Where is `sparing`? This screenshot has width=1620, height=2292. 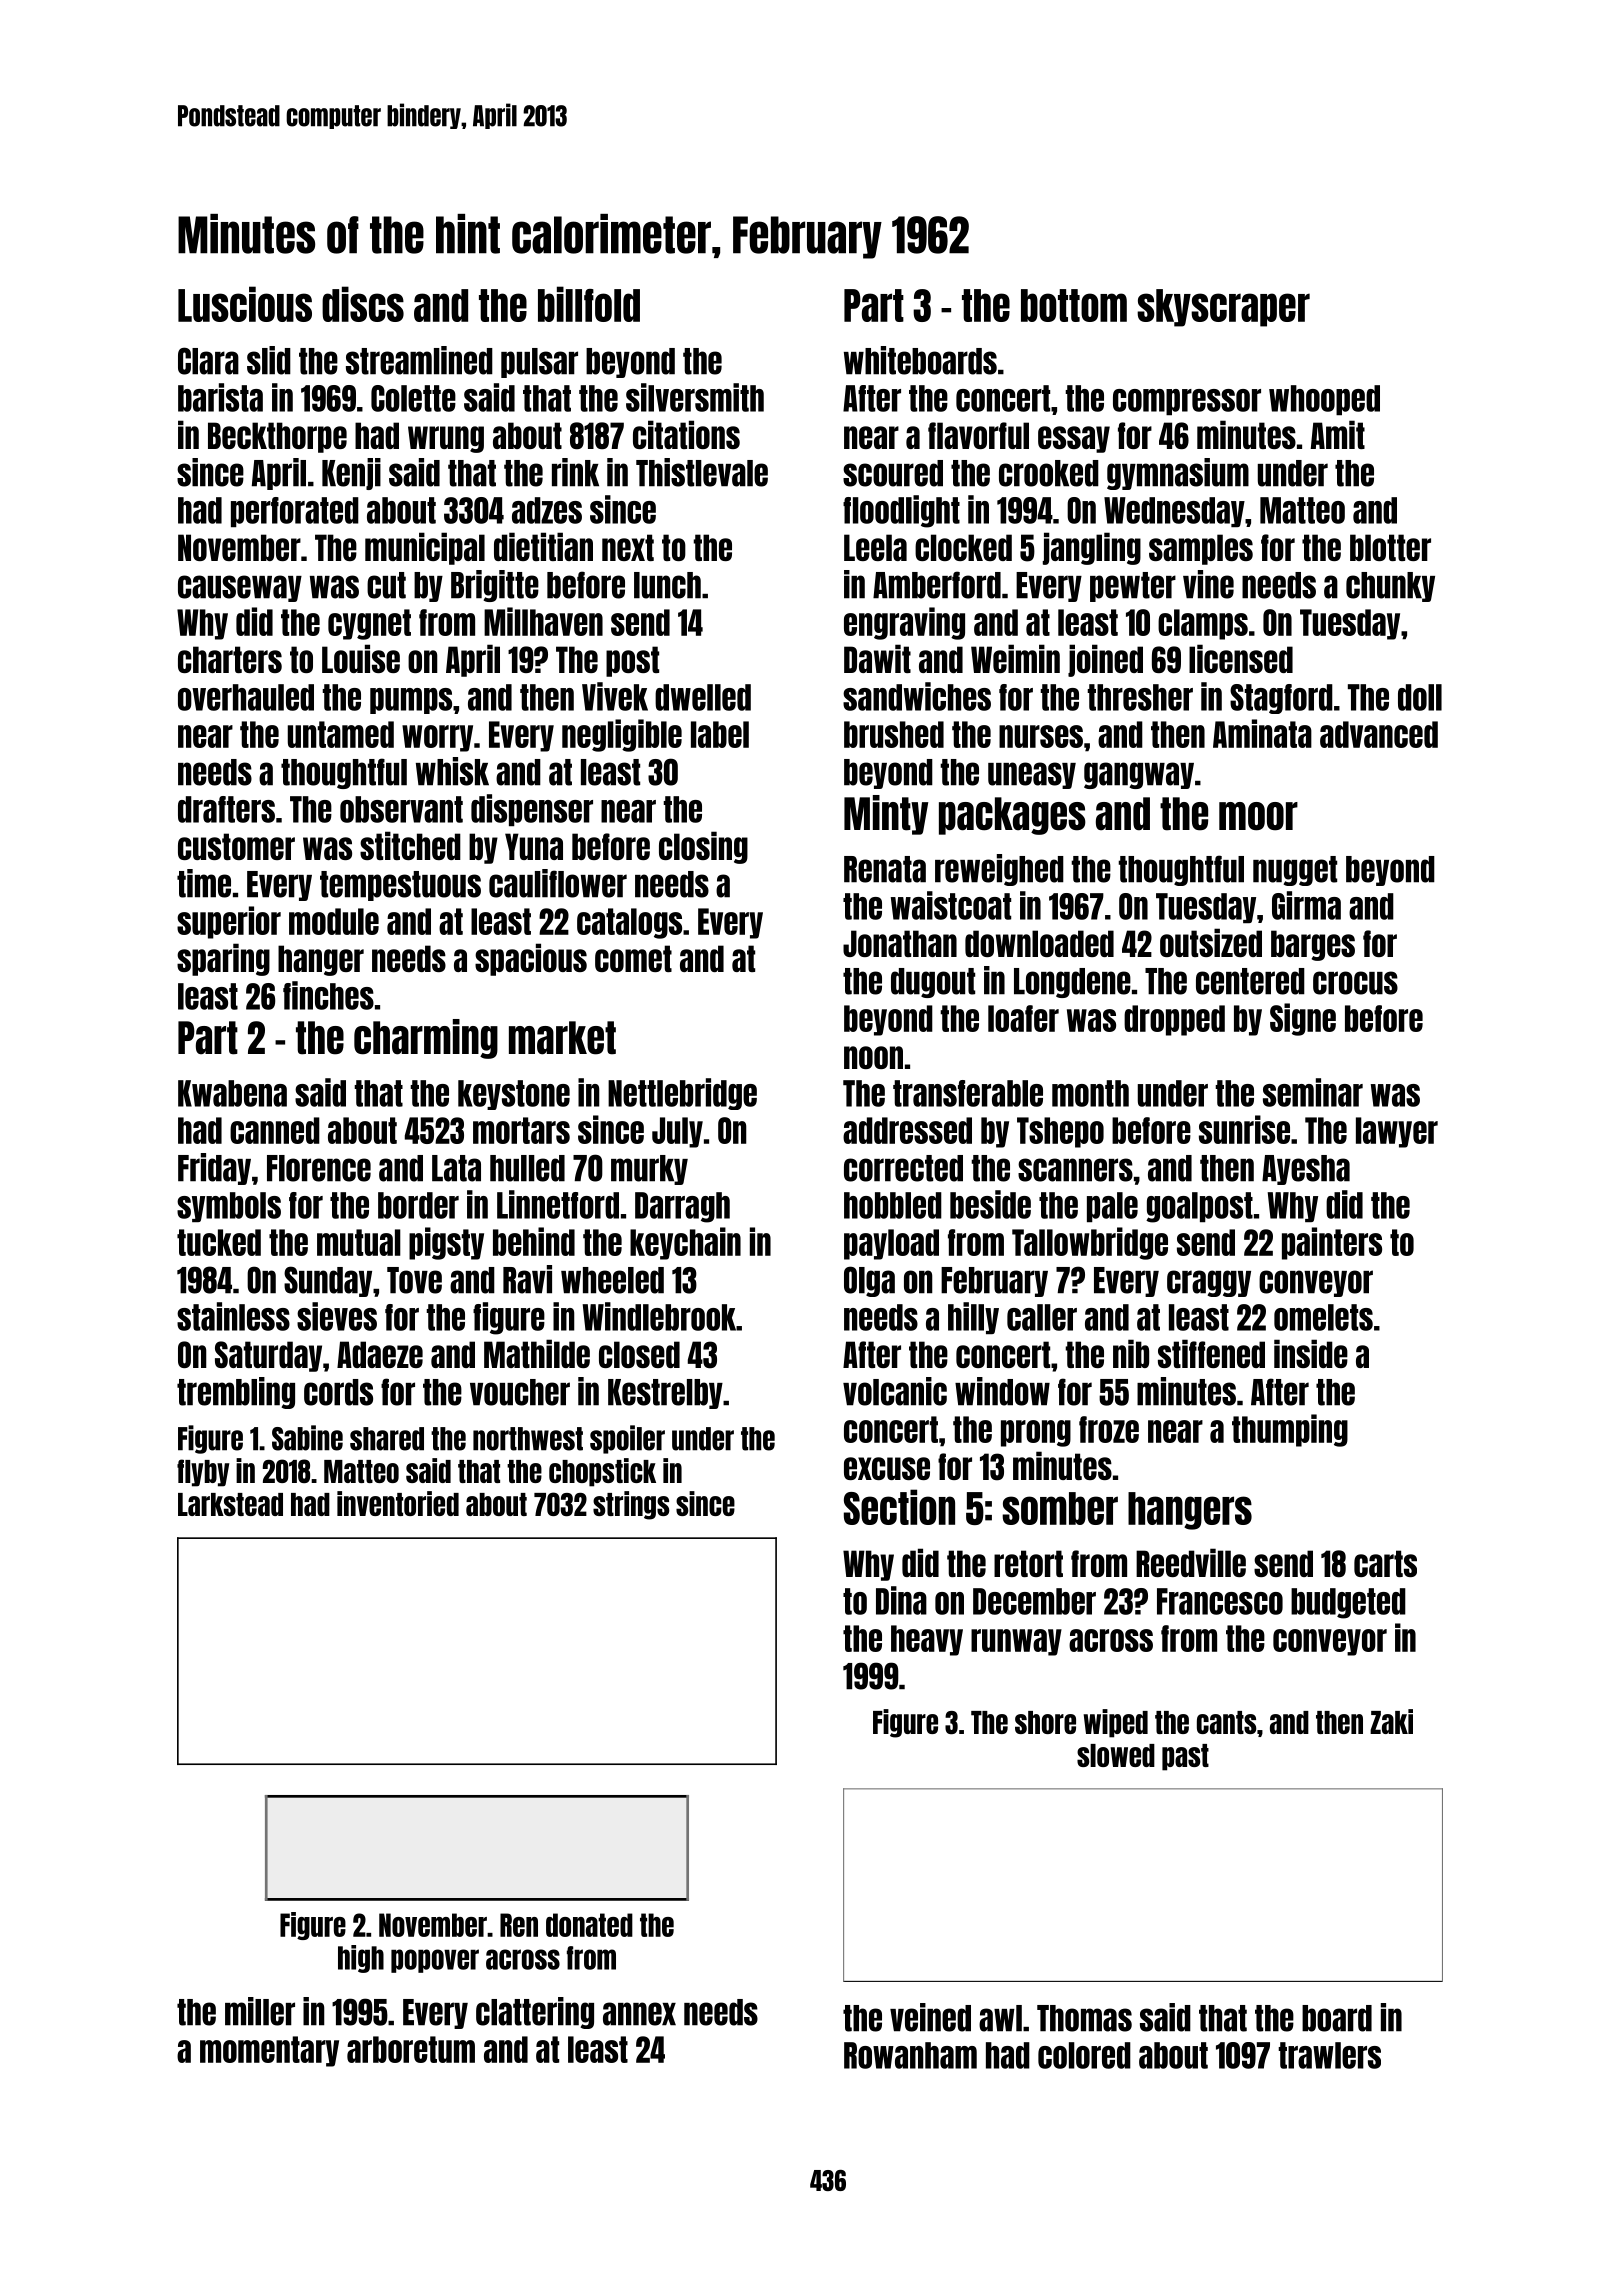
sparing is located at coordinates (223, 959).
